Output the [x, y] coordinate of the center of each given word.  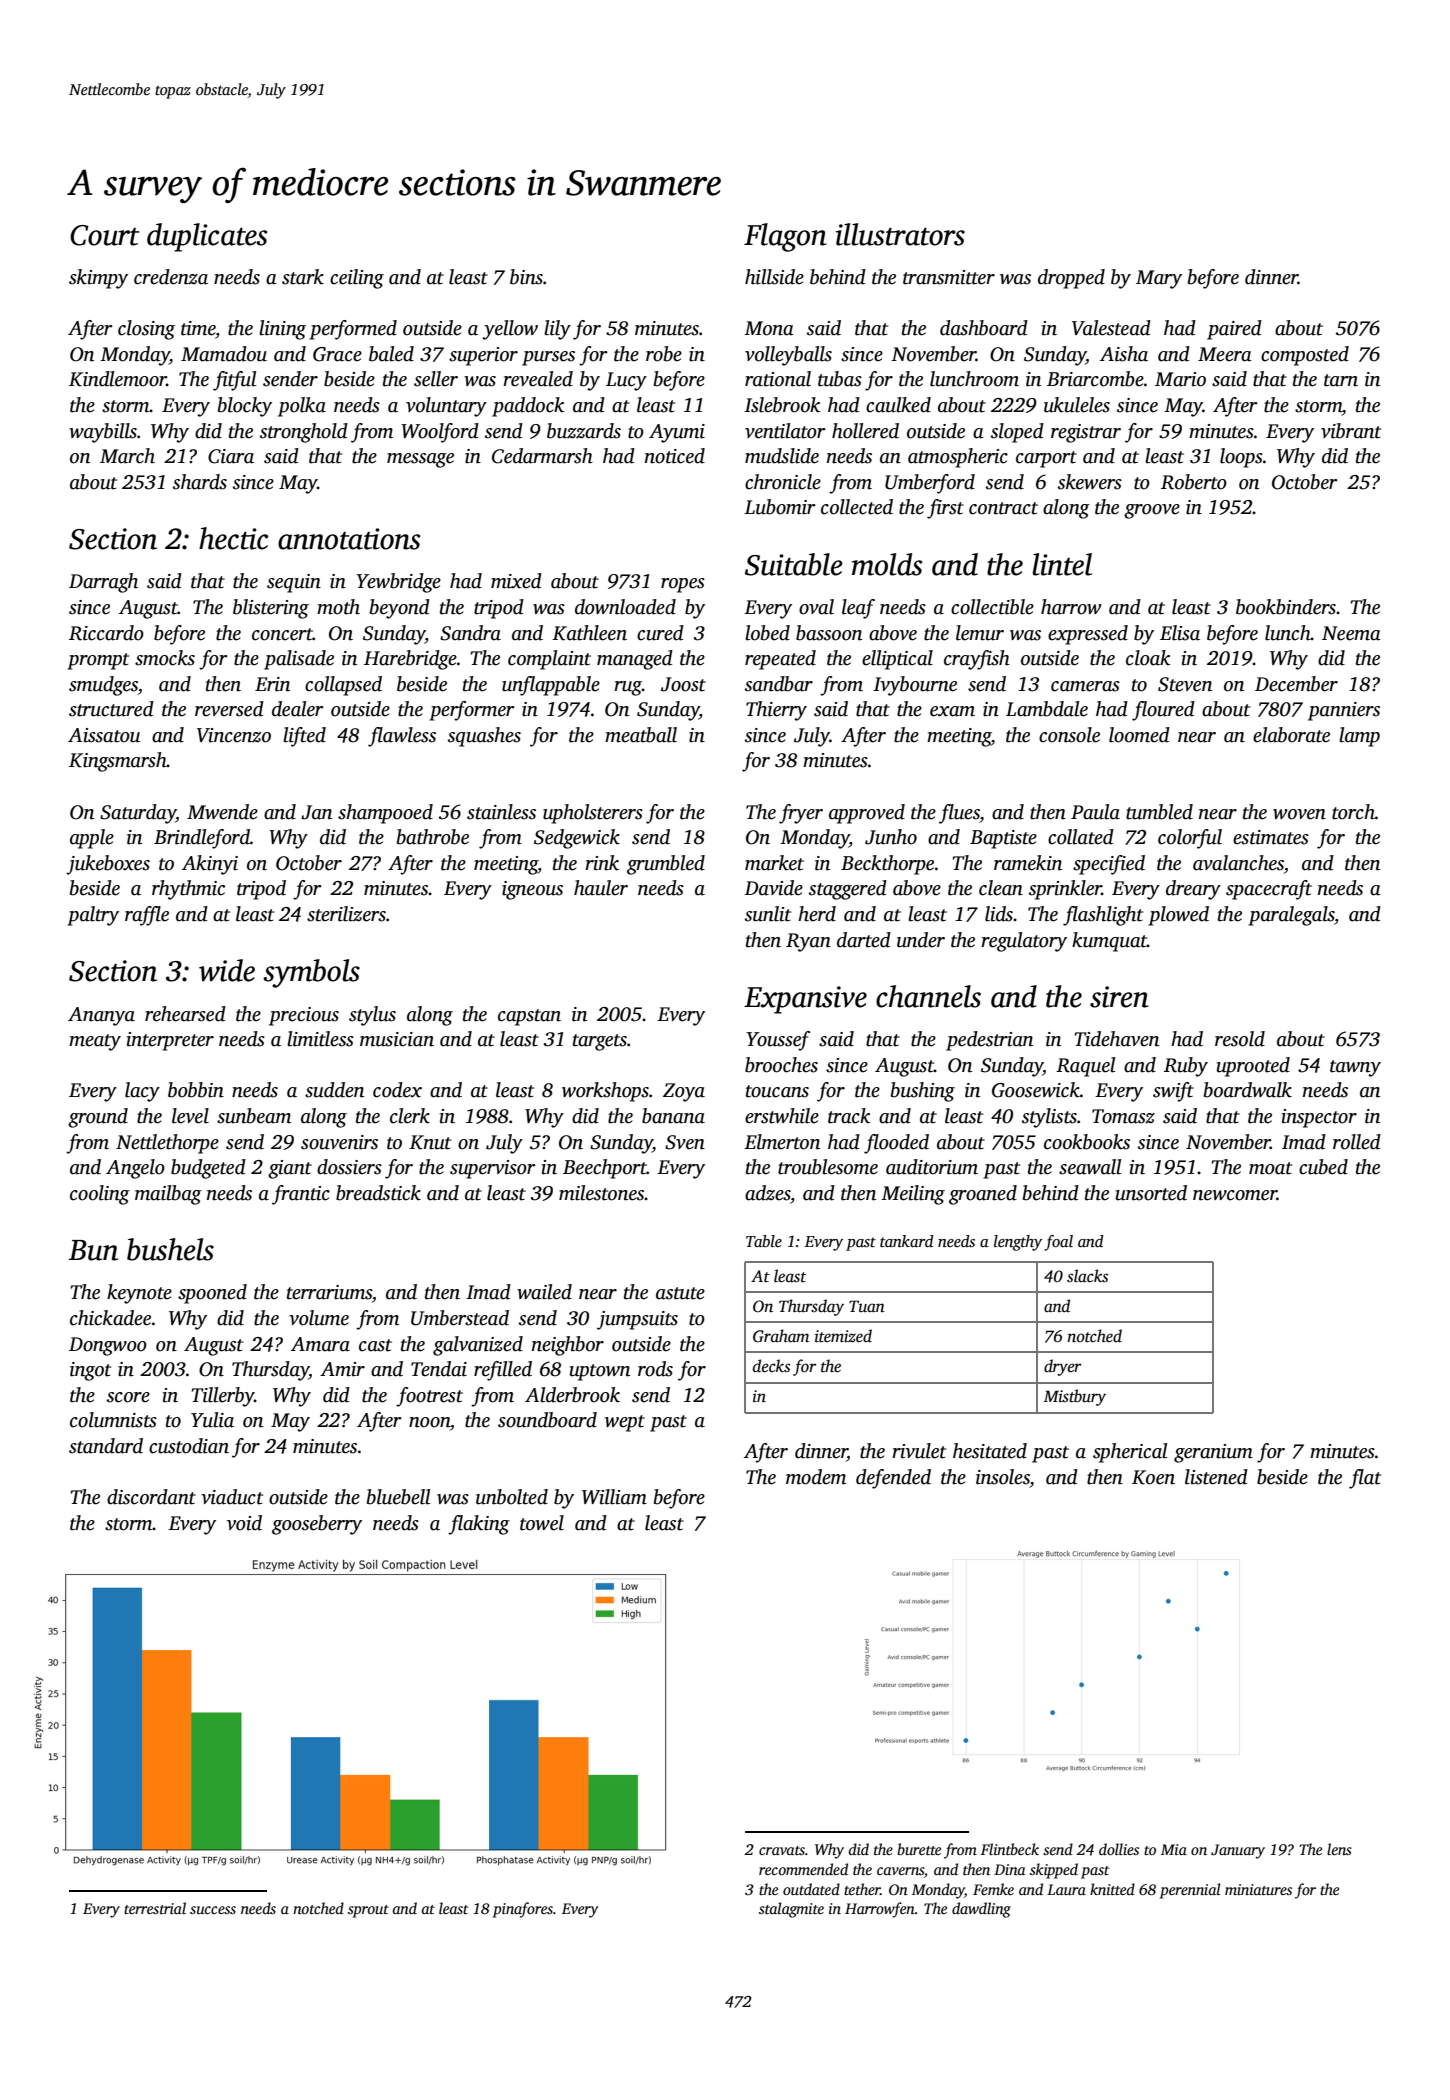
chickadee [110, 1318]
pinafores [523, 1910]
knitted [1112, 1889]
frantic [301, 1195]
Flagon [785, 237]
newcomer [1235, 1195]
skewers [1090, 482]
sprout [368, 1911]
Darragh [103, 583]
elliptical [897, 660]
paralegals [1291, 916]
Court [105, 235]
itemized [843, 1336]
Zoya [684, 1092]
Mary [1159, 279]
